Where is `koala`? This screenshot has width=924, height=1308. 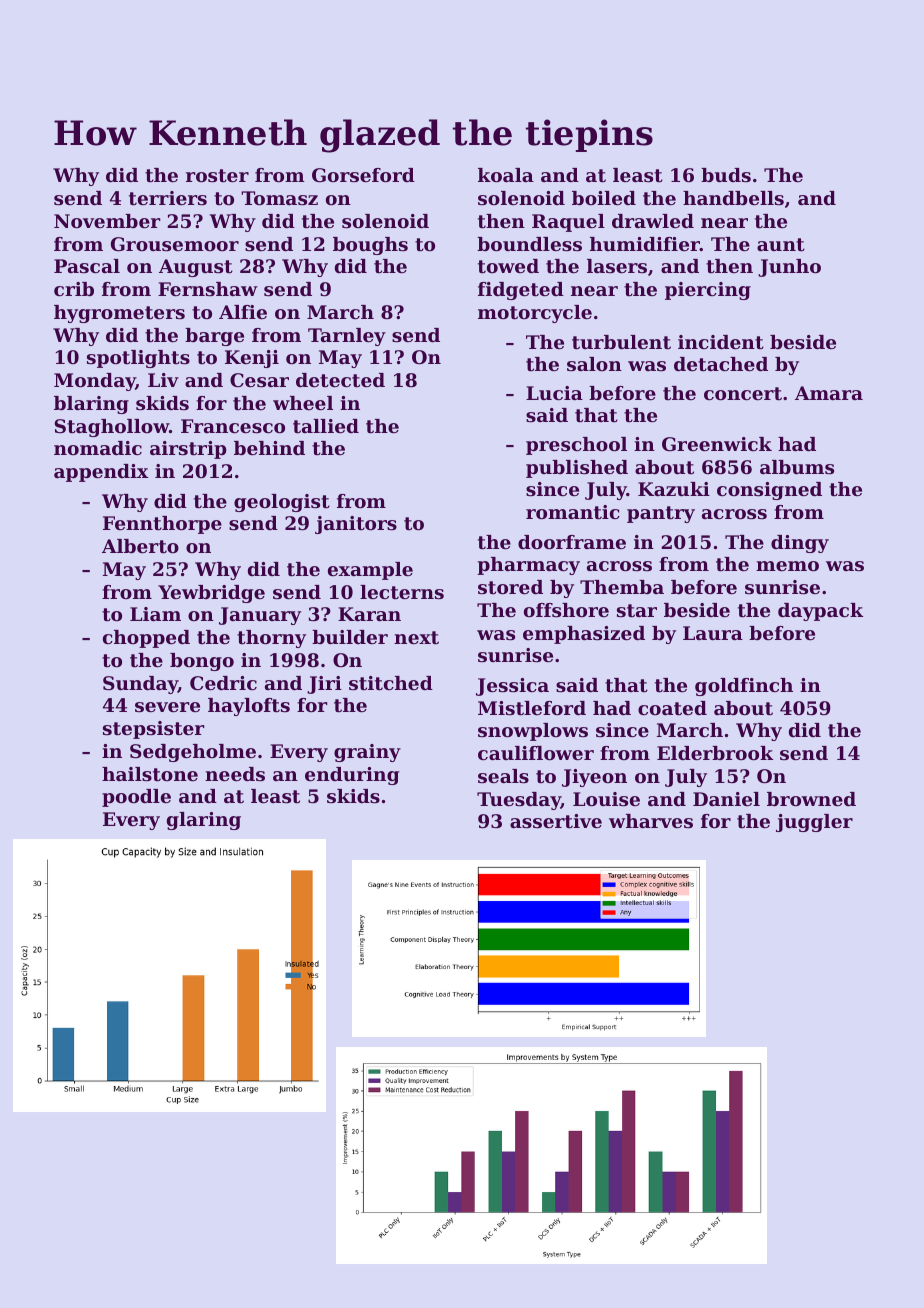 koala is located at coordinates (506, 175).
